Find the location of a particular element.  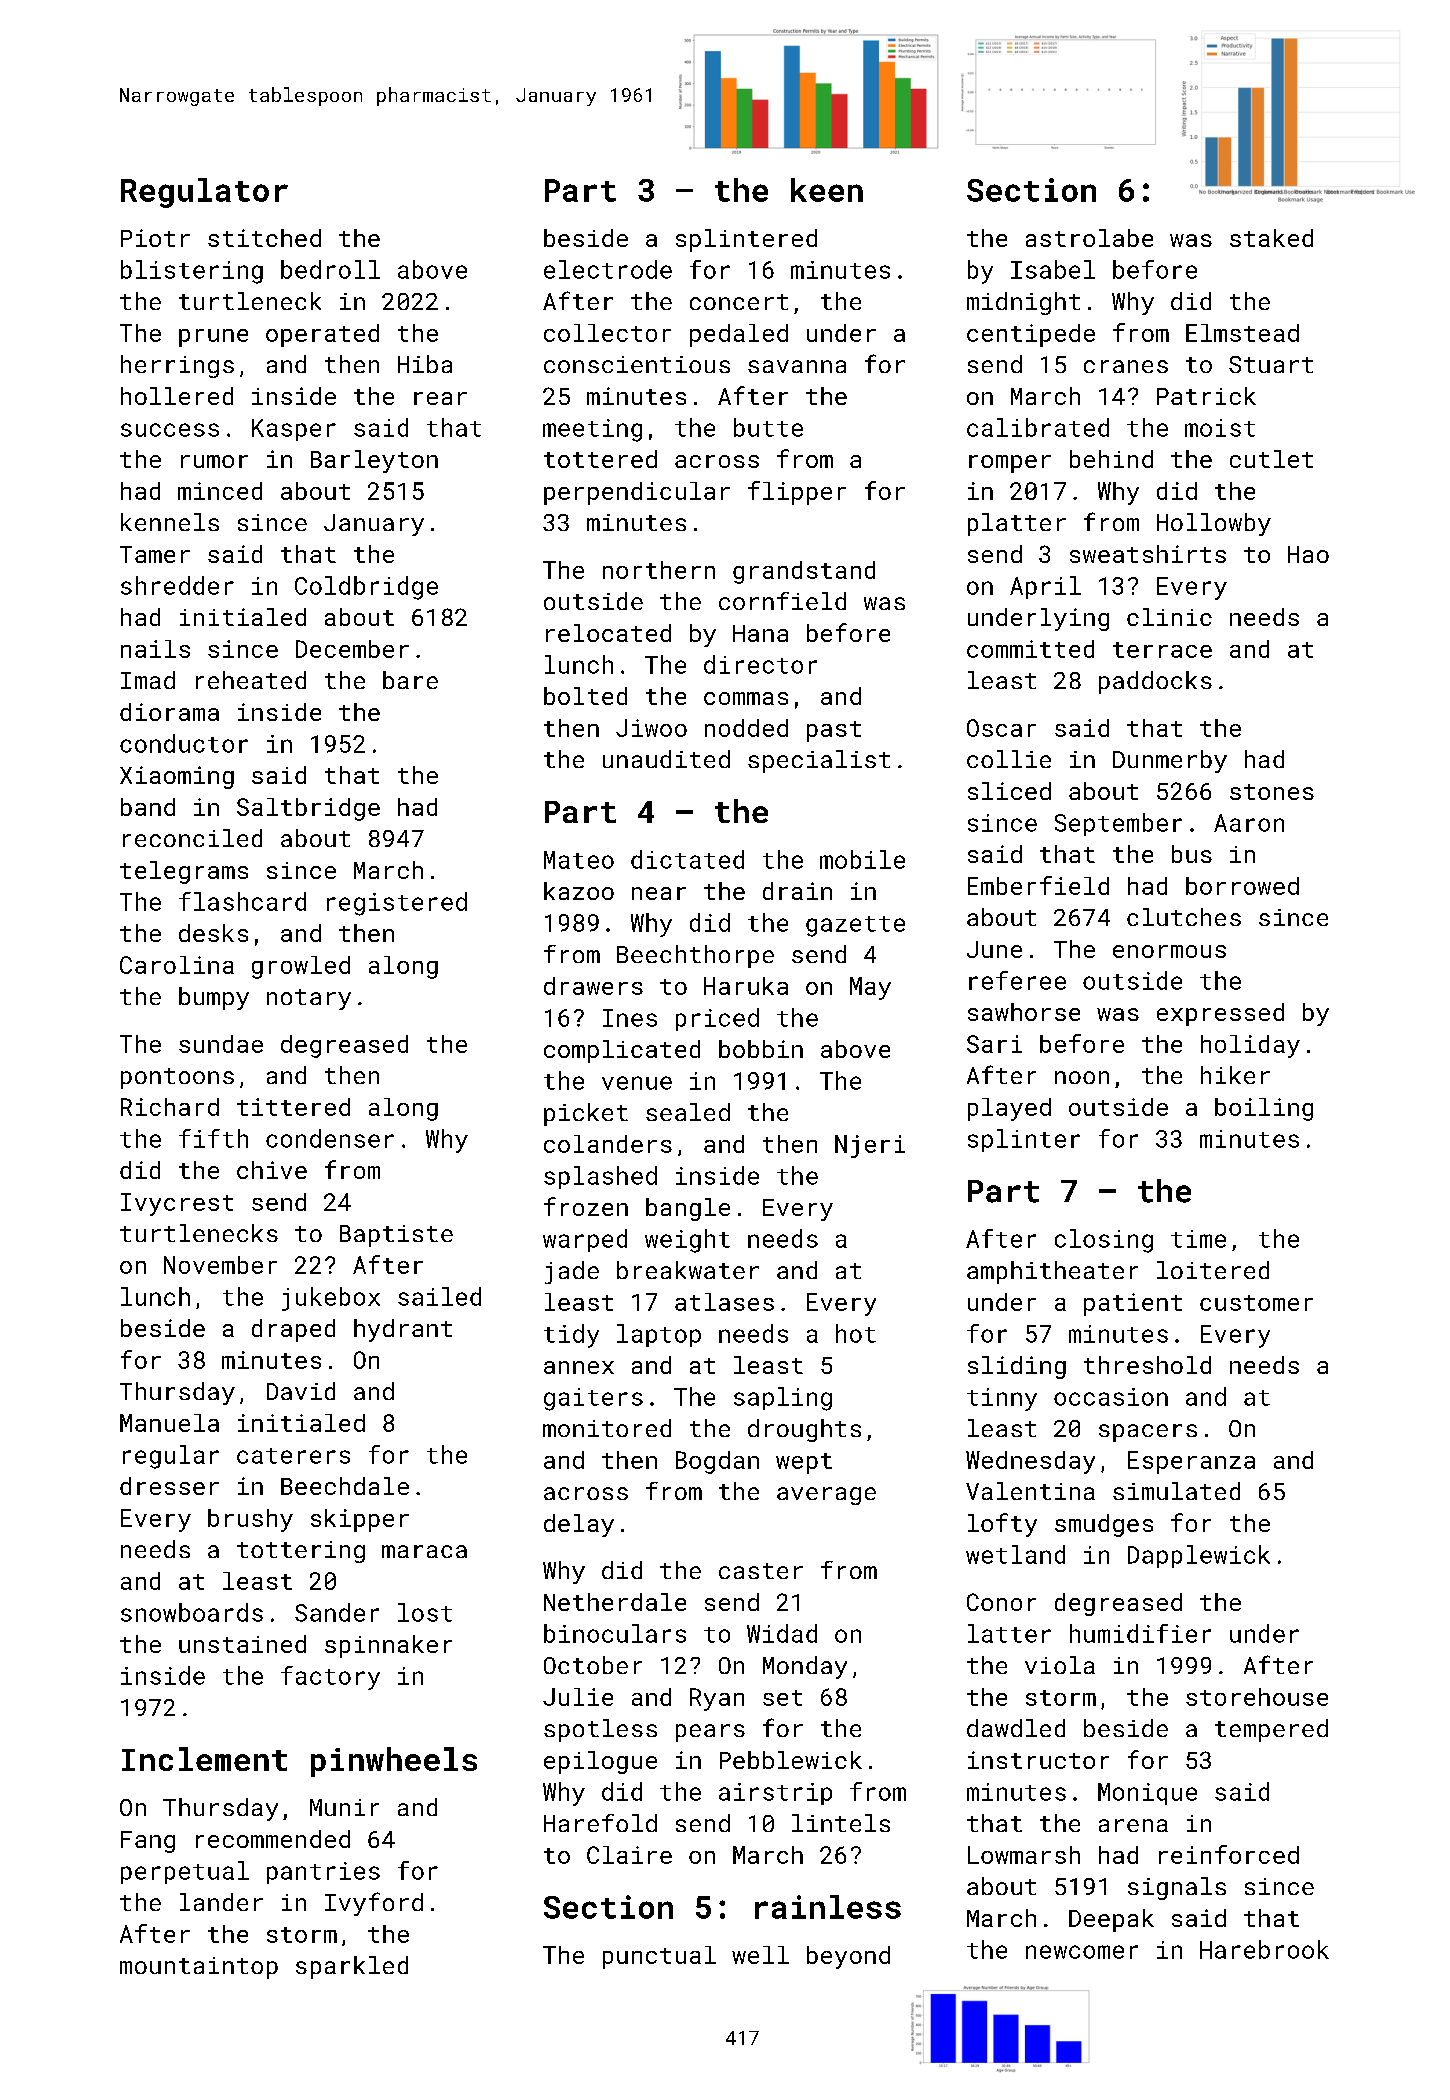

flashcard is located at coordinates (242, 901).
